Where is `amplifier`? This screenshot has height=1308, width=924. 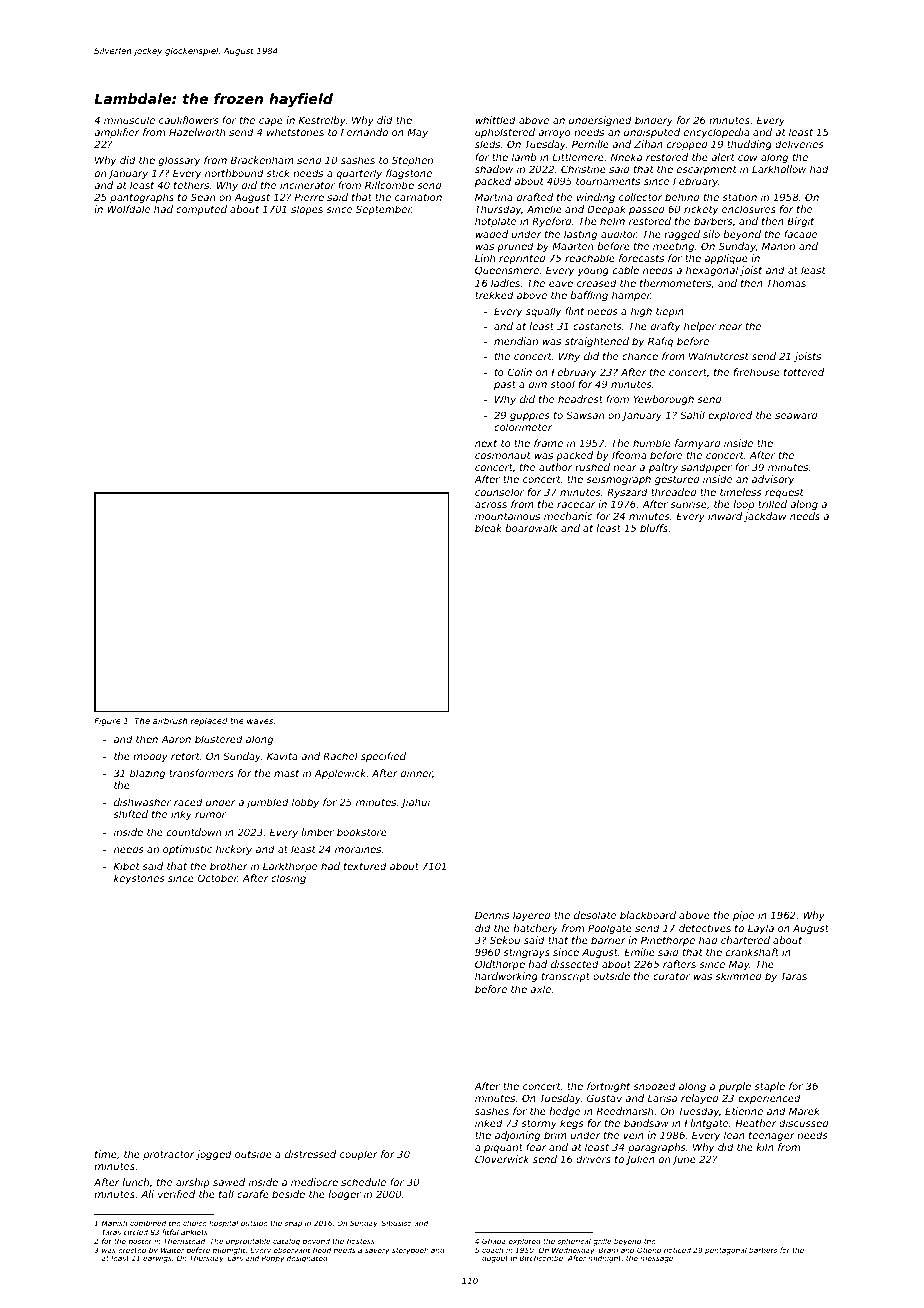
amplifier is located at coordinates (116, 133).
